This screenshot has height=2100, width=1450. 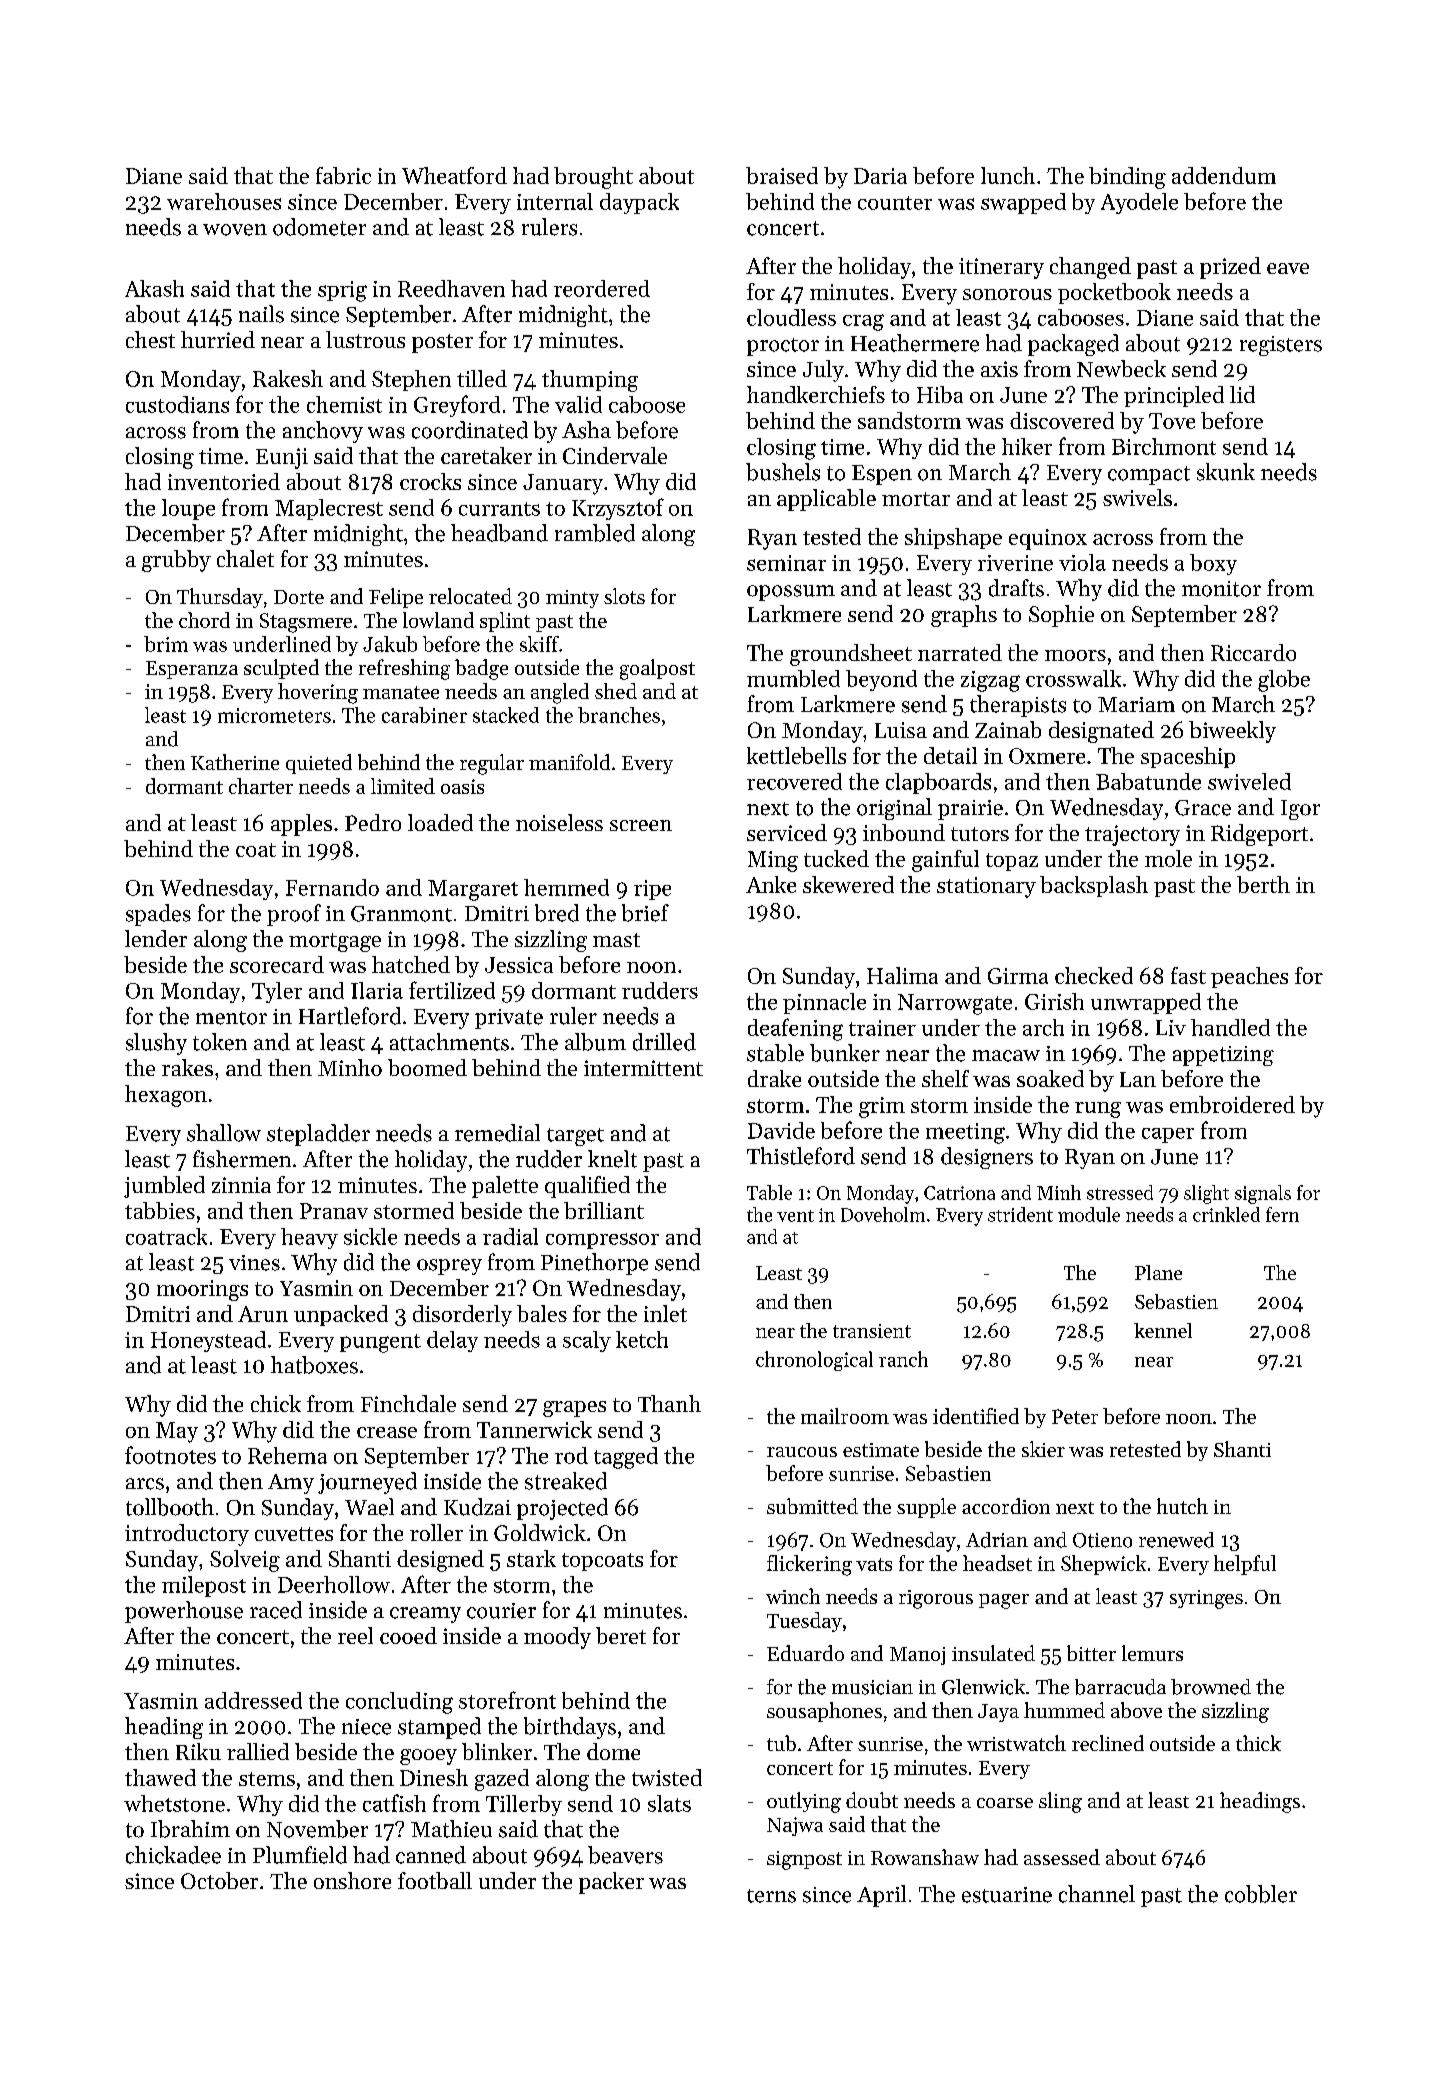 I want to click on drilled, so click(x=664, y=1042).
